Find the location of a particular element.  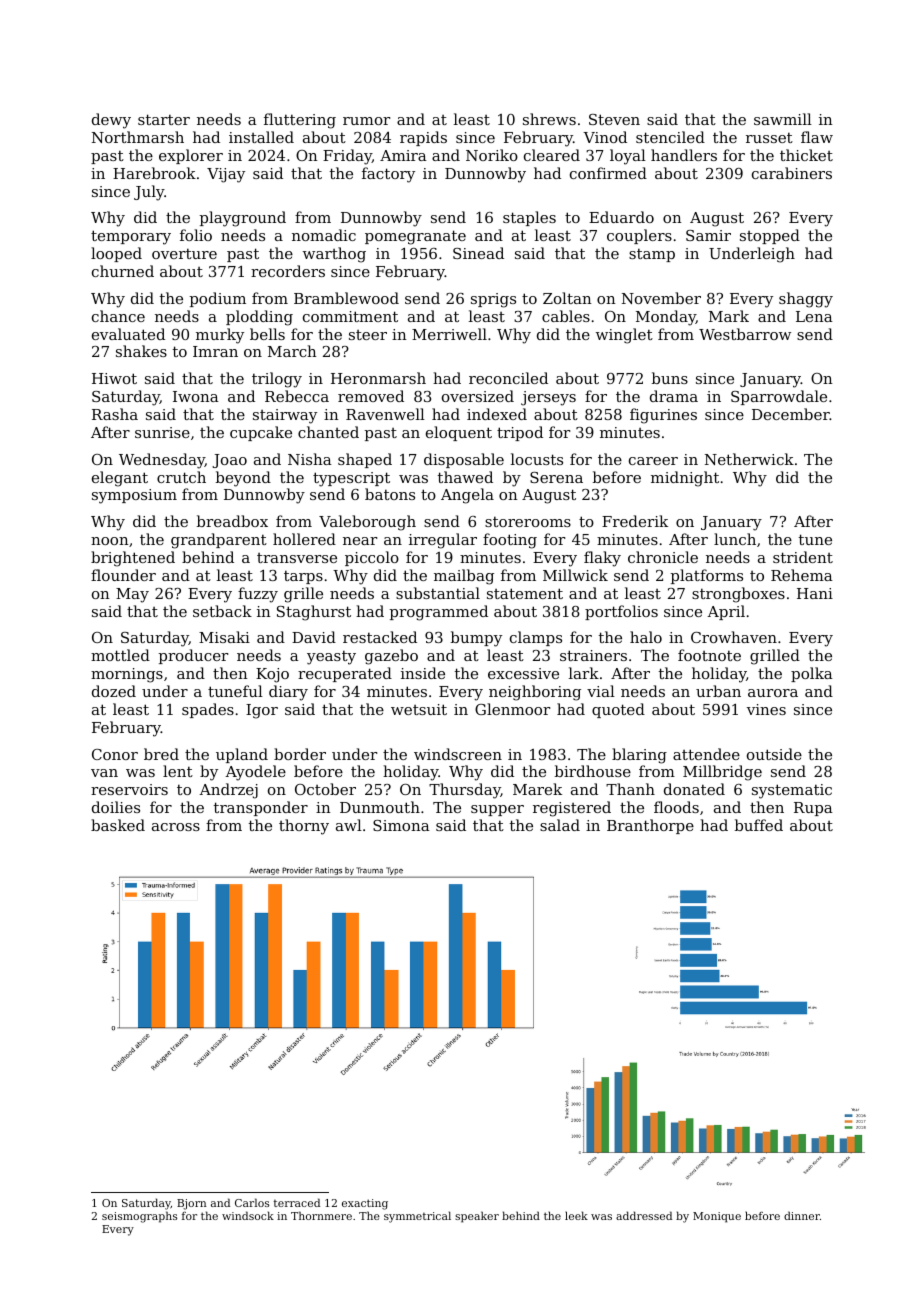

fluttering is located at coordinates (300, 121).
